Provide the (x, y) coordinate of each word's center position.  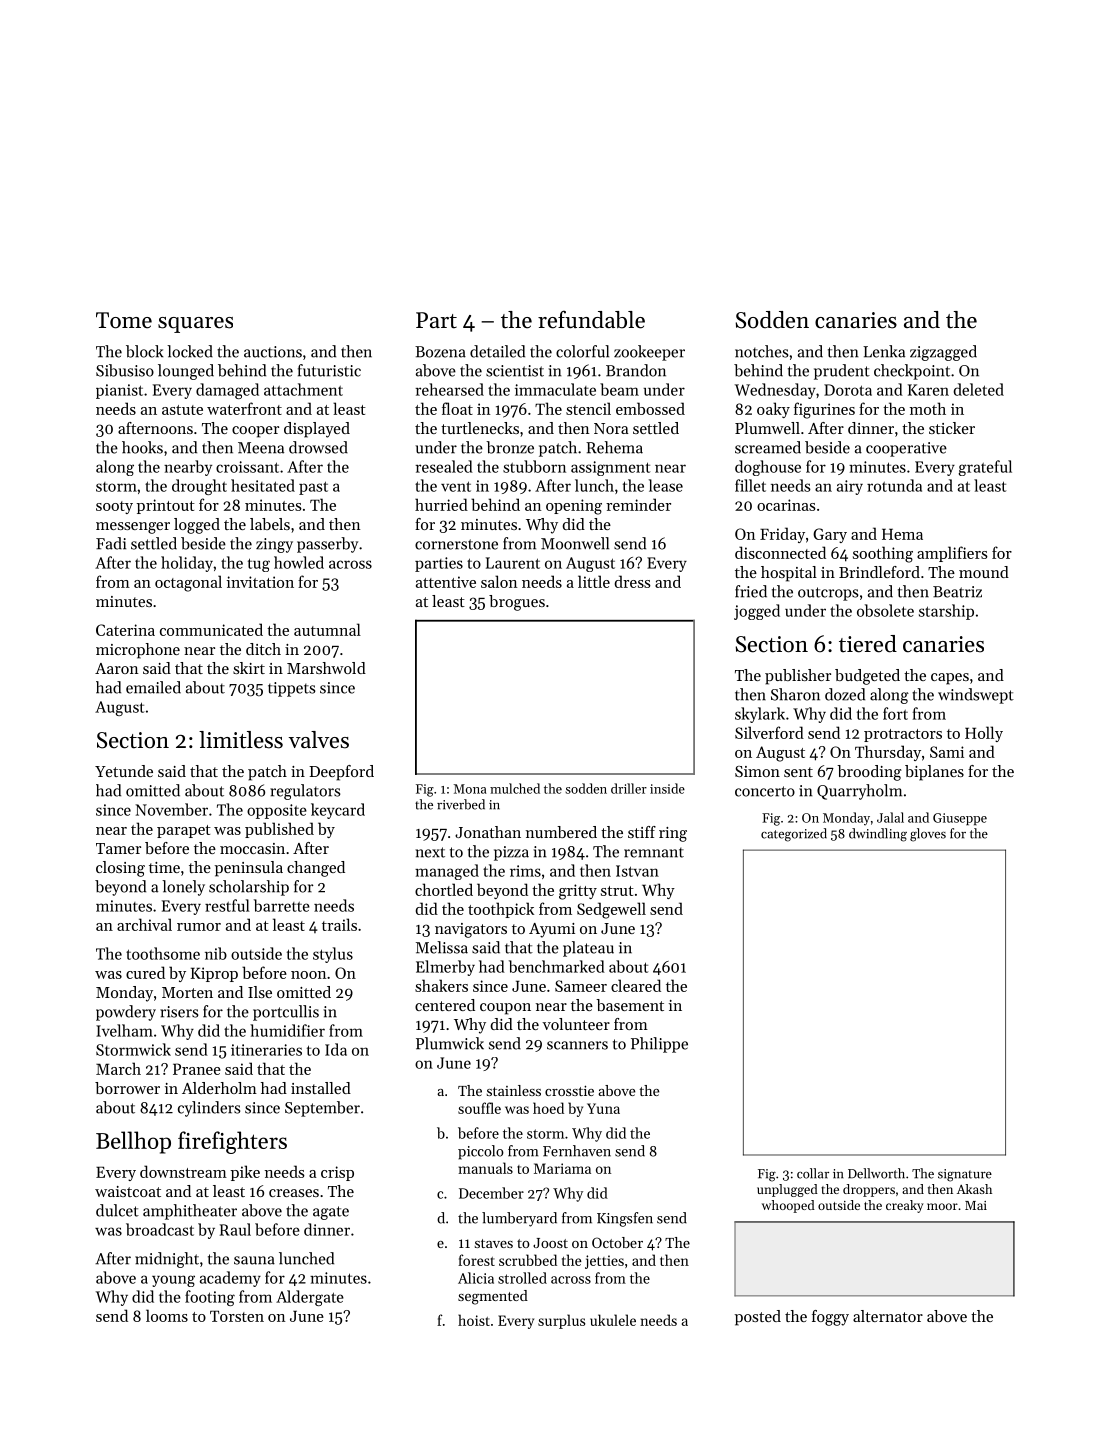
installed (321, 1088)
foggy (830, 1318)
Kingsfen (625, 1219)
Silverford (769, 732)
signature (965, 1175)
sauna (254, 1260)
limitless (241, 740)
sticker (952, 428)
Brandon (636, 370)
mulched (515, 788)
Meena (261, 448)
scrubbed (528, 1260)
